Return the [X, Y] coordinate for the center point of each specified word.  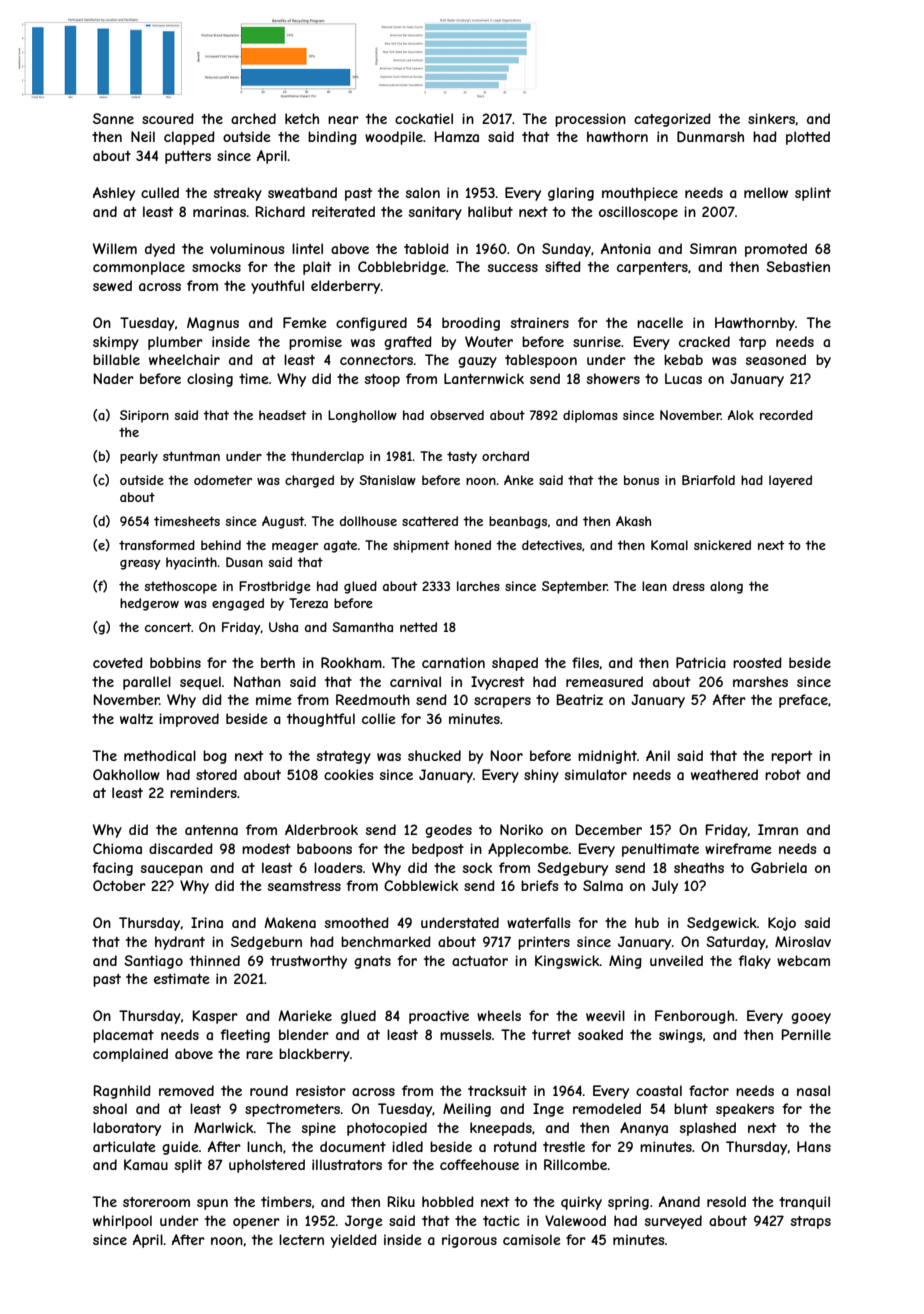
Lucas [683, 378]
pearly [139, 457]
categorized [672, 120]
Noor [507, 755]
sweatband [302, 192]
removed [186, 1090]
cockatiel [424, 118]
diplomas [590, 416]
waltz [136, 718]
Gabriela [779, 867]
